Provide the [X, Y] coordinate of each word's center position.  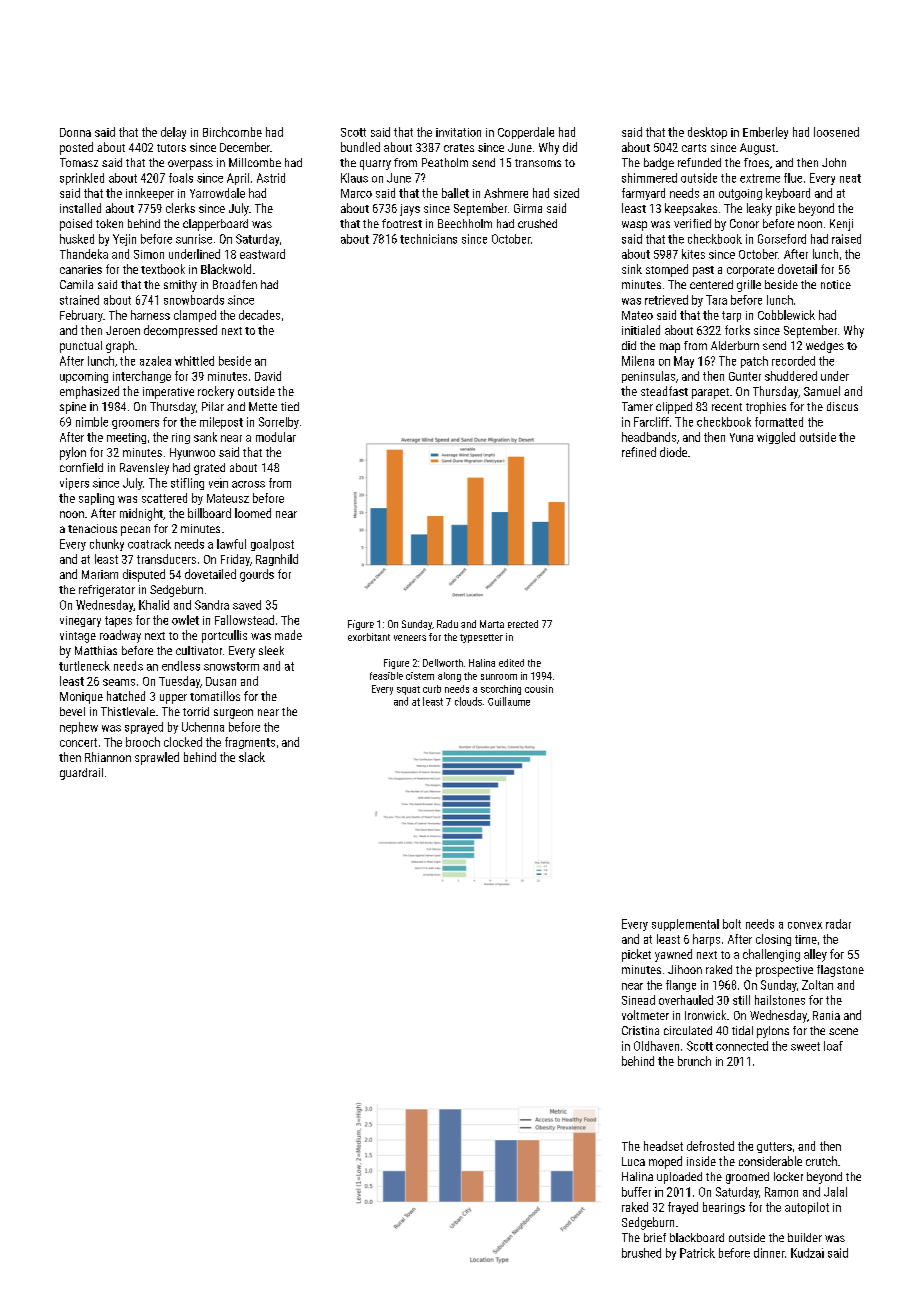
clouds [468, 701]
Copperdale [526, 133]
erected [523, 624]
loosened [836, 132]
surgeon [233, 714]
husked [77, 239]
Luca [633, 1161]
